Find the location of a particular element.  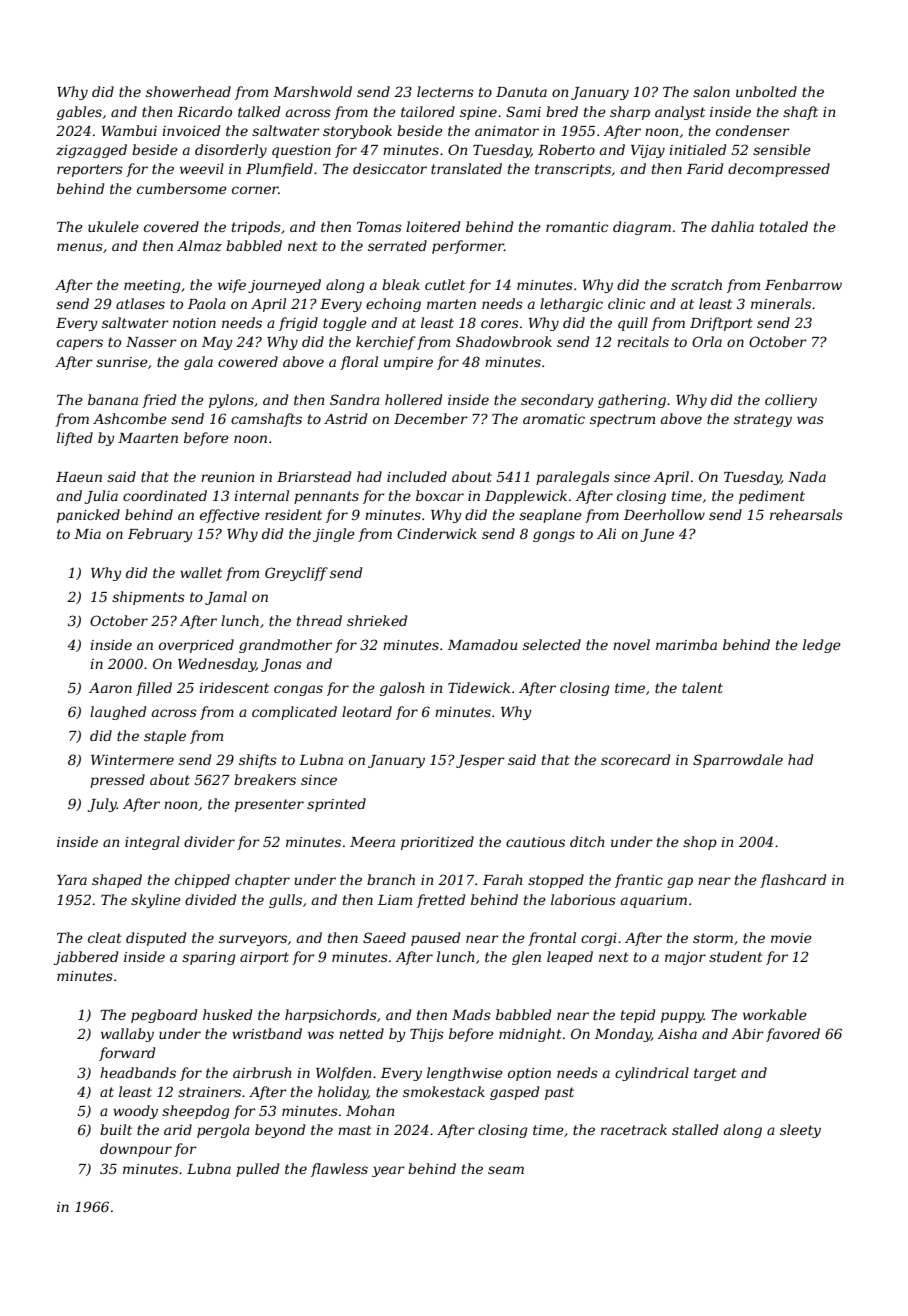

filled is located at coordinates (154, 689).
